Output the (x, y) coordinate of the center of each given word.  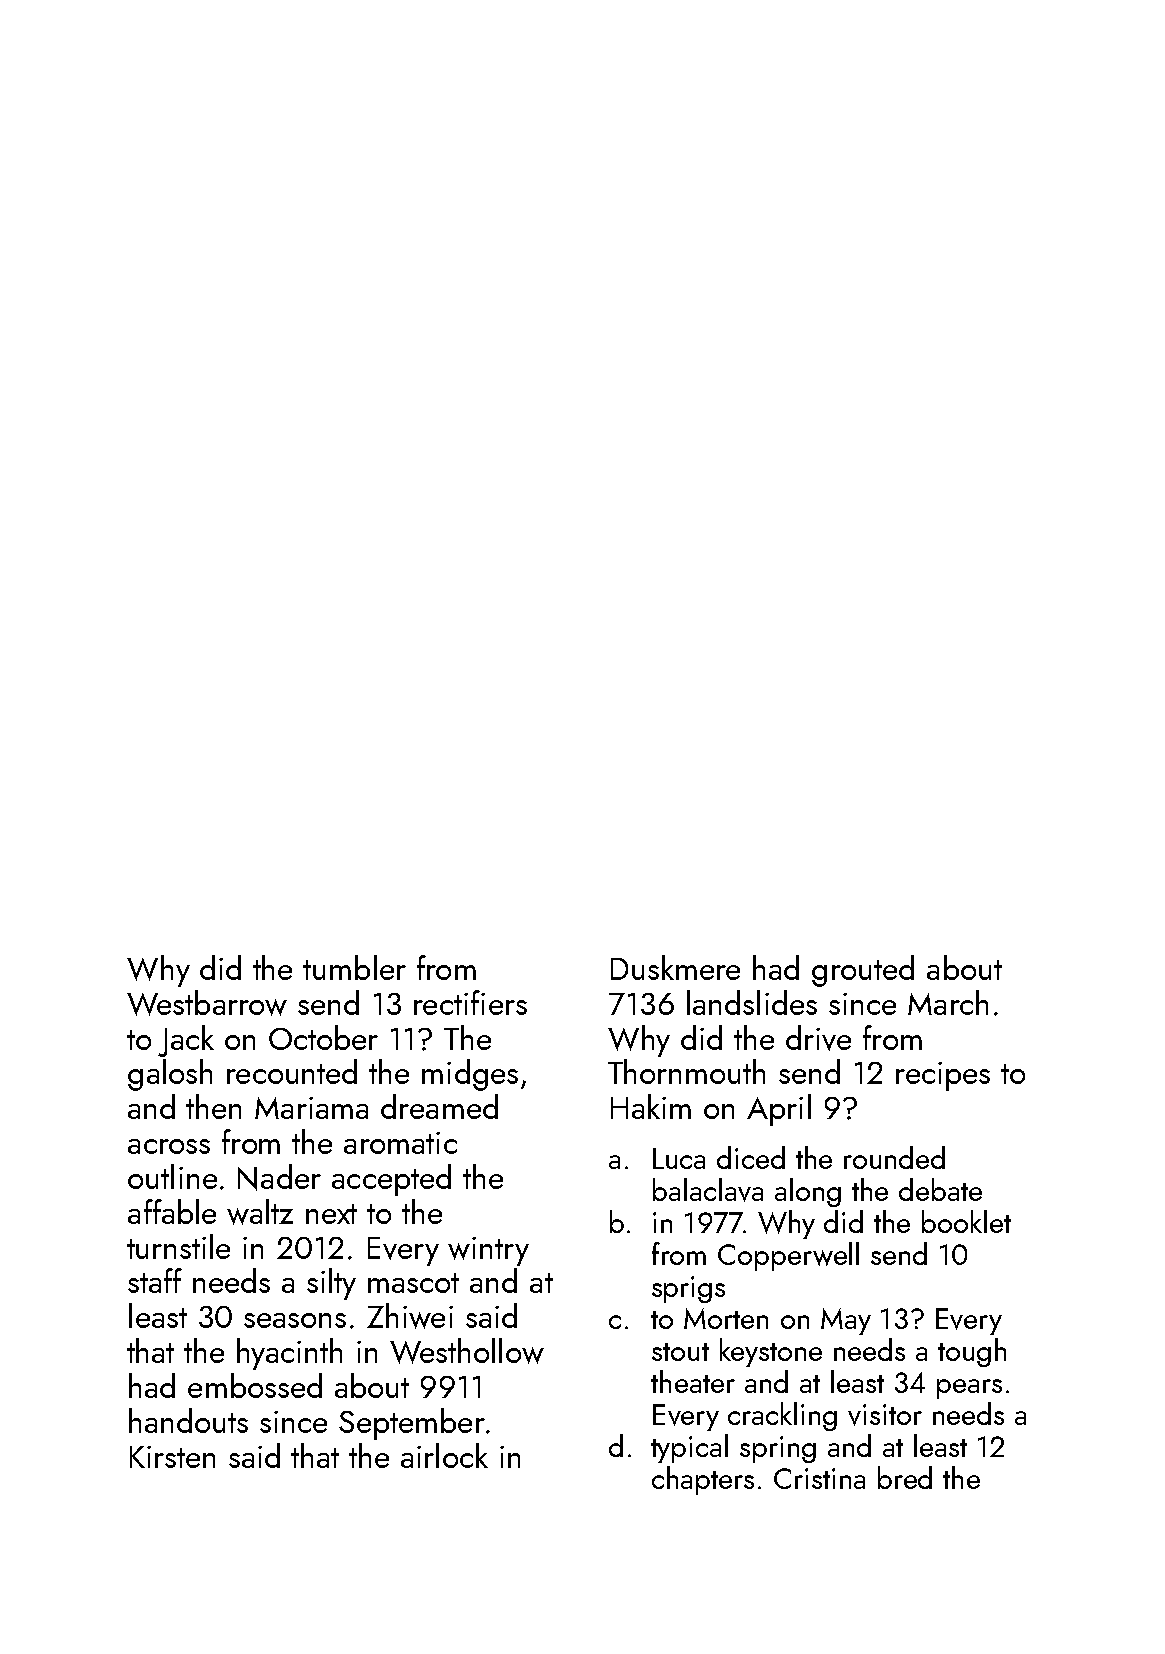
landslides (752, 1002)
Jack (186, 1041)
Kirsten (172, 1457)
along (808, 1192)
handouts (188, 1420)
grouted (863, 971)
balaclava (708, 1190)
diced (751, 1157)
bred (905, 1477)
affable (172, 1211)
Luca (679, 1158)
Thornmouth (686, 1071)
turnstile (178, 1246)
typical (689, 1448)
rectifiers (470, 1002)
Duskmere (675, 967)
